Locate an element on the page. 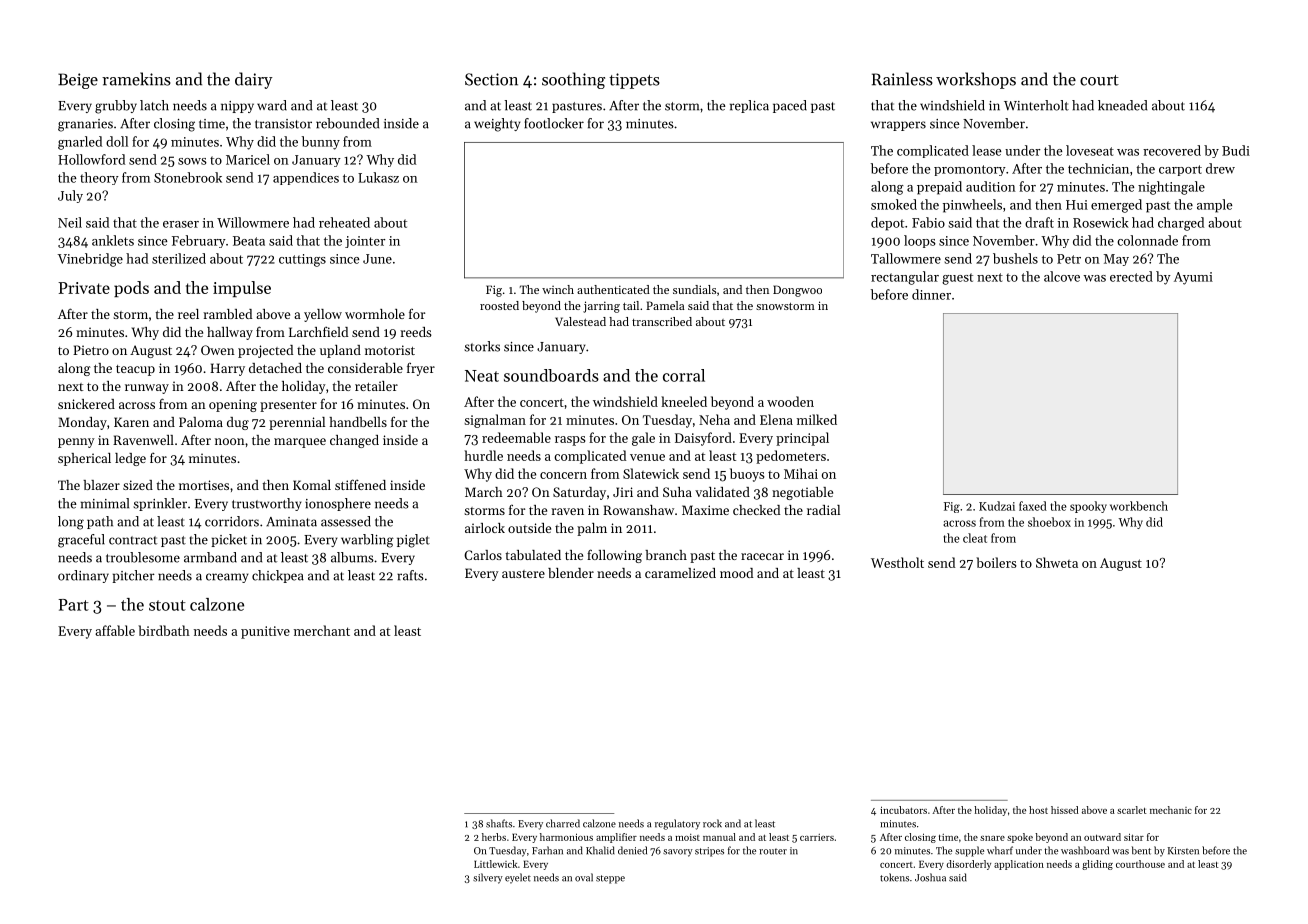  alcove is located at coordinates (1062, 276).
